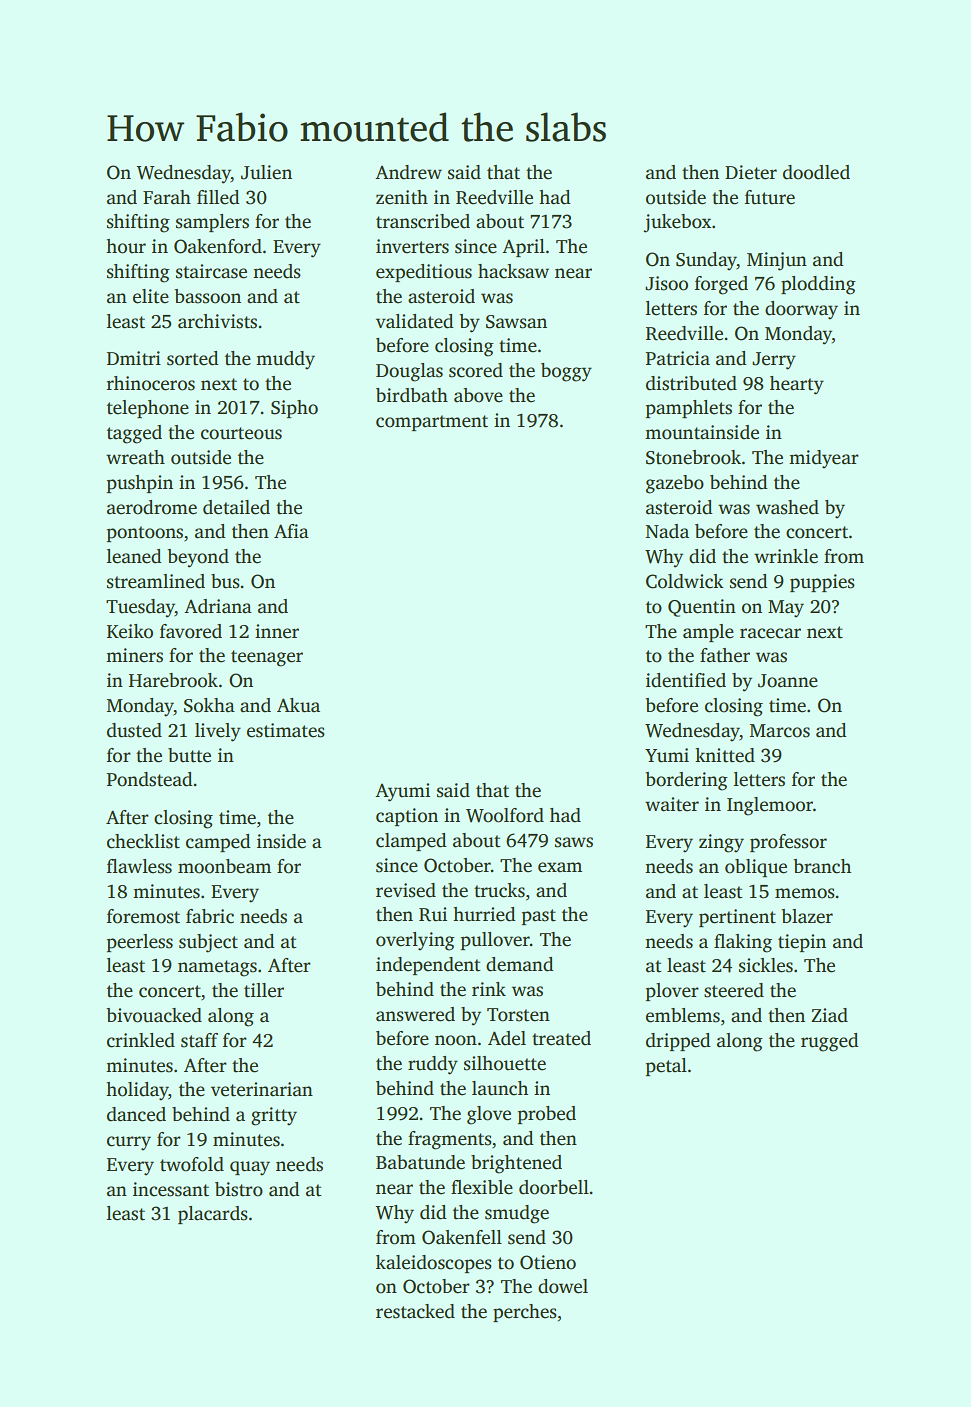  What do you see at coordinates (136, 1114) in the image?
I see `danced` at bounding box center [136, 1114].
